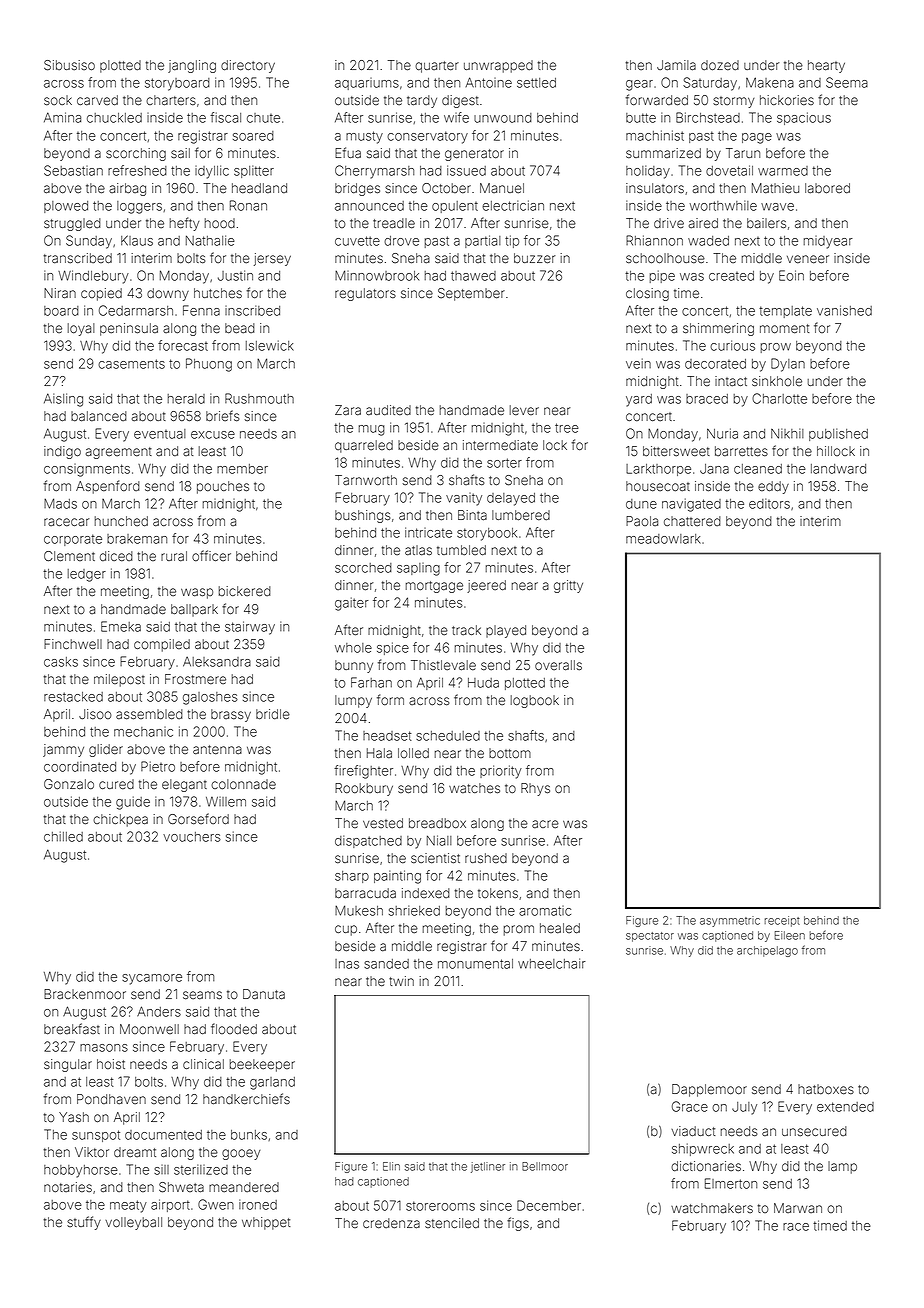 The image size is (924, 1308). I want to click on member, so click(242, 469).
